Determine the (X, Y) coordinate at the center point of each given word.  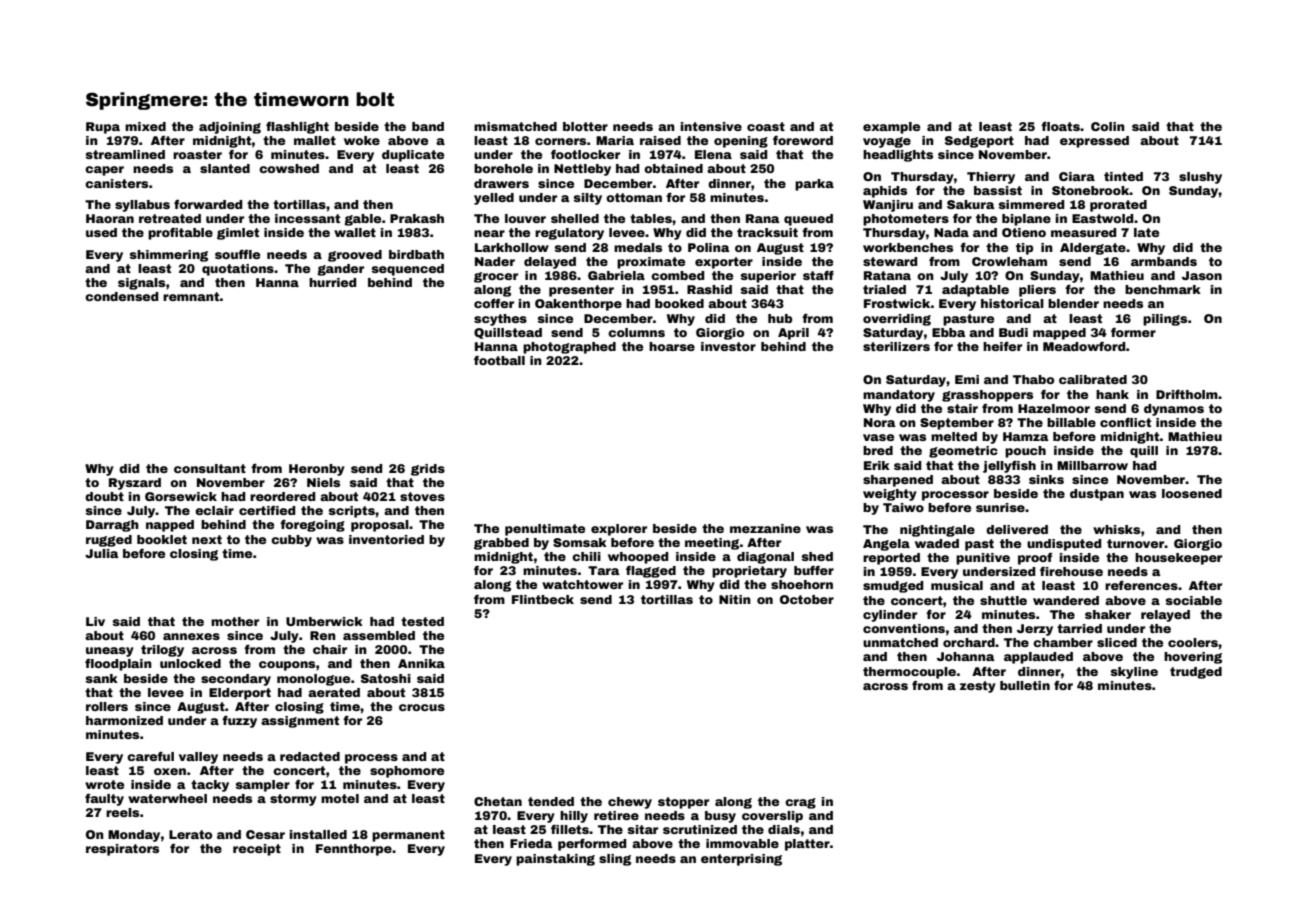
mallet (315, 140)
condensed (122, 296)
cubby (291, 541)
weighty (890, 495)
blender (1073, 303)
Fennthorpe (354, 850)
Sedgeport (979, 142)
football (499, 360)
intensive (711, 126)
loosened (1192, 493)
